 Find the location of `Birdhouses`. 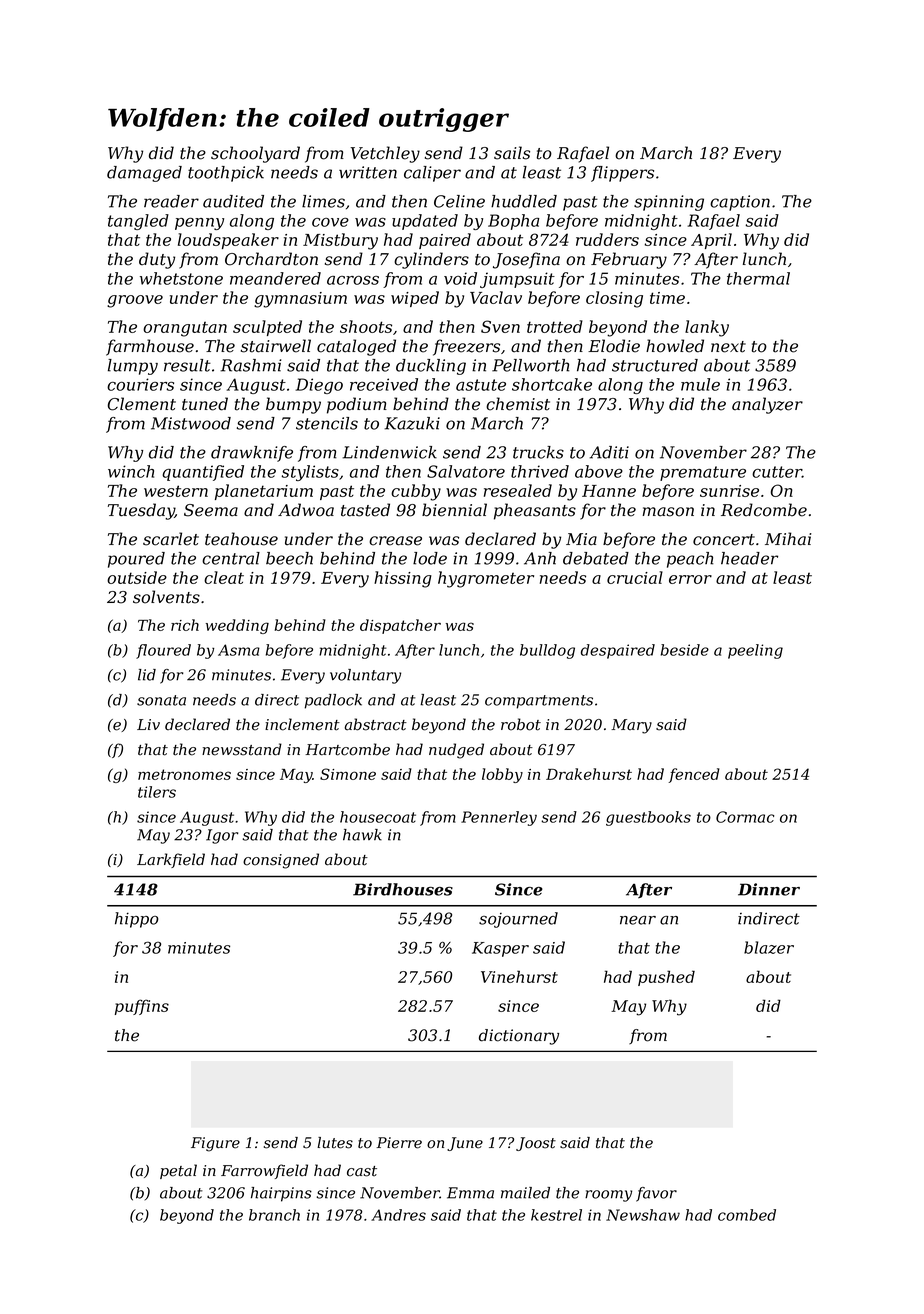

Birdhouses is located at coordinates (403, 889).
